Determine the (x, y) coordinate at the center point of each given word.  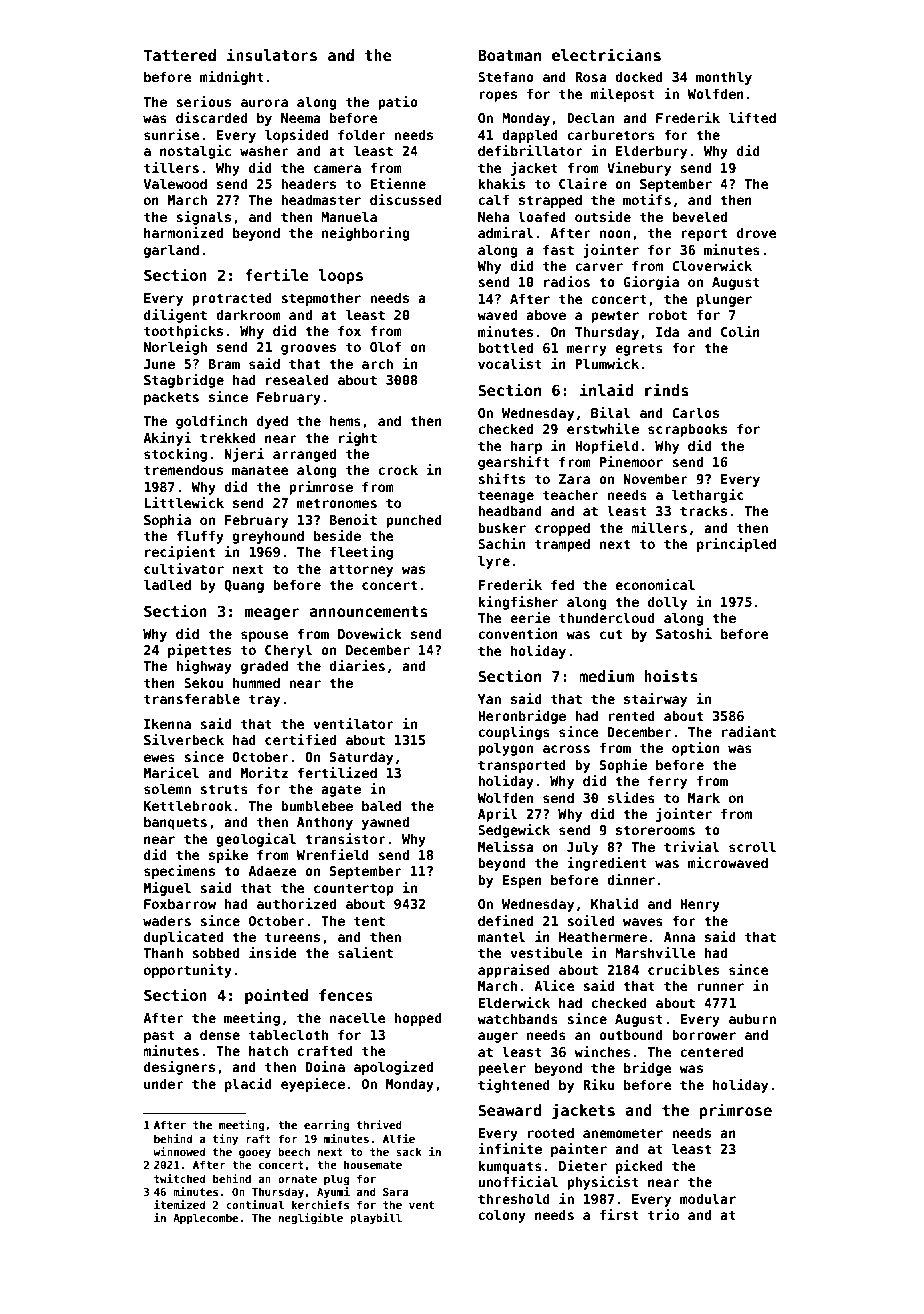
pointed (276, 996)
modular (708, 1198)
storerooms (655, 830)
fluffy (200, 537)
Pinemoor (631, 461)
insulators (272, 54)
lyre (494, 562)
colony (502, 1216)
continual (255, 1204)
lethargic (708, 496)
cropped (562, 529)
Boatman (509, 55)
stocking (175, 455)
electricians (606, 54)
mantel (502, 936)
